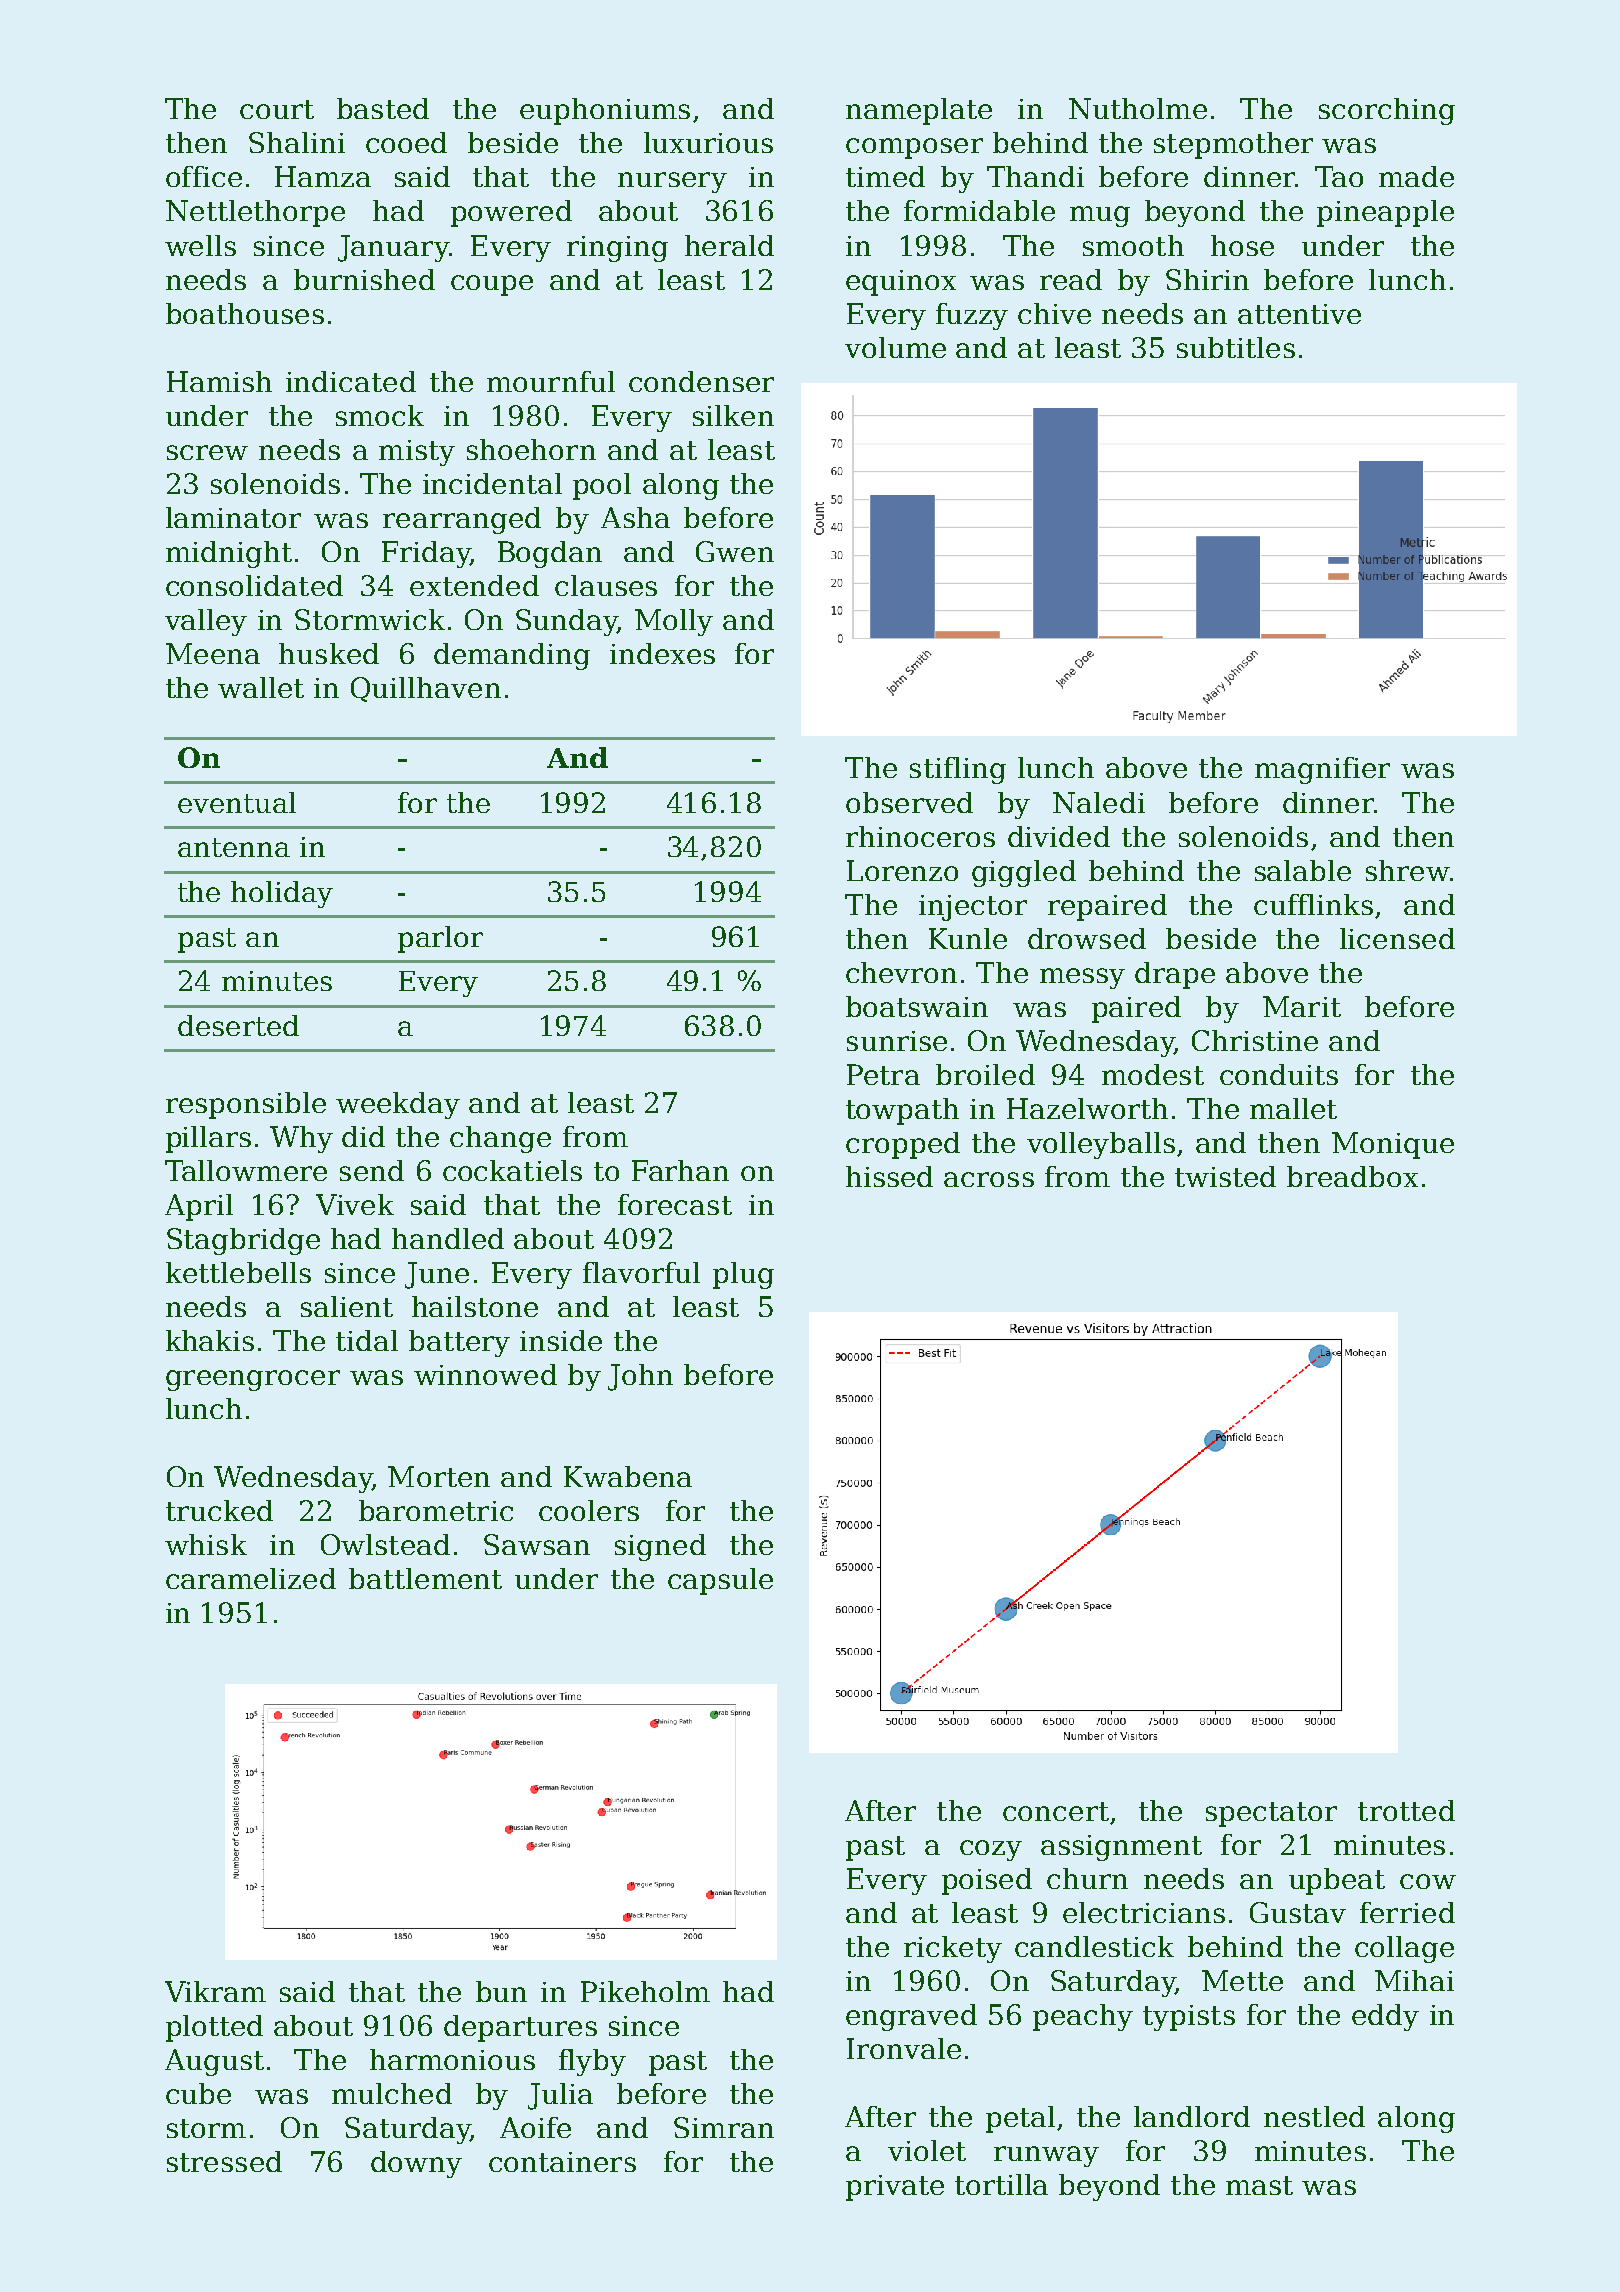 This screenshot has width=1620, height=2292. I want to click on rickety, so click(953, 1949).
